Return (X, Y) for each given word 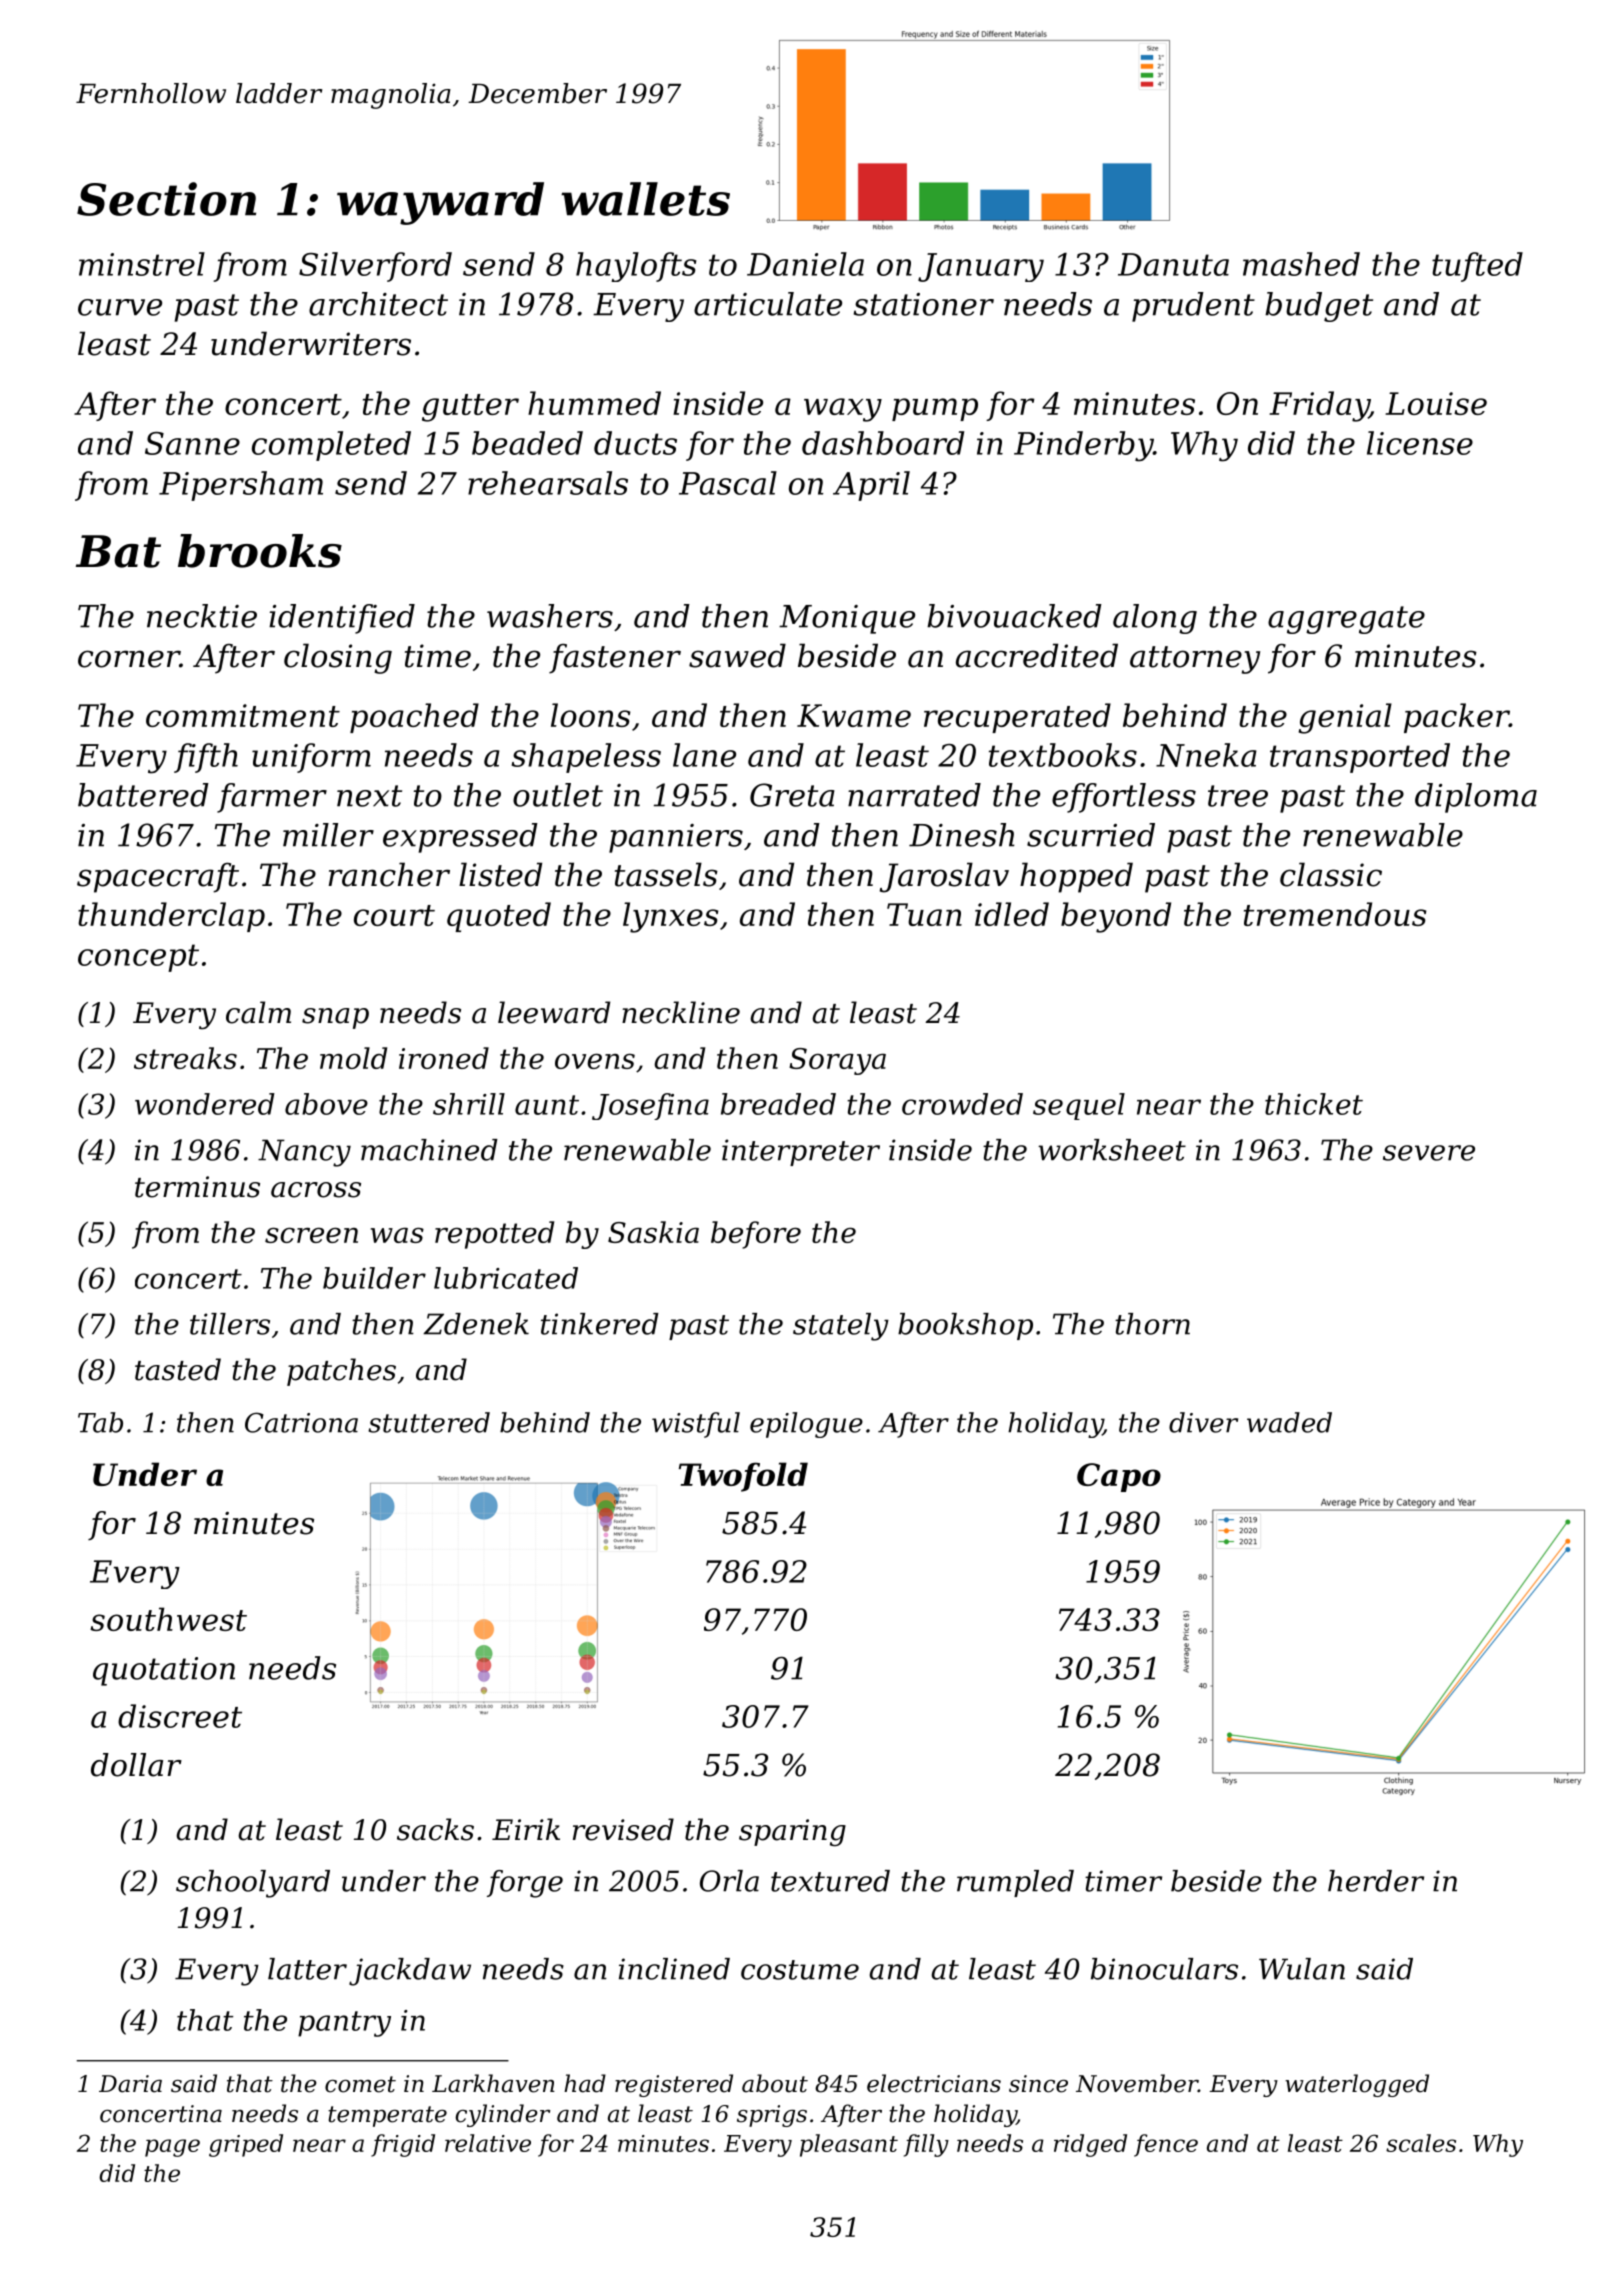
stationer (924, 304)
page (172, 2148)
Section (166, 199)
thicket (1314, 1104)
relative (488, 2143)
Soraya (837, 1061)
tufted (1477, 267)
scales (1421, 2143)
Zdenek (476, 1324)
